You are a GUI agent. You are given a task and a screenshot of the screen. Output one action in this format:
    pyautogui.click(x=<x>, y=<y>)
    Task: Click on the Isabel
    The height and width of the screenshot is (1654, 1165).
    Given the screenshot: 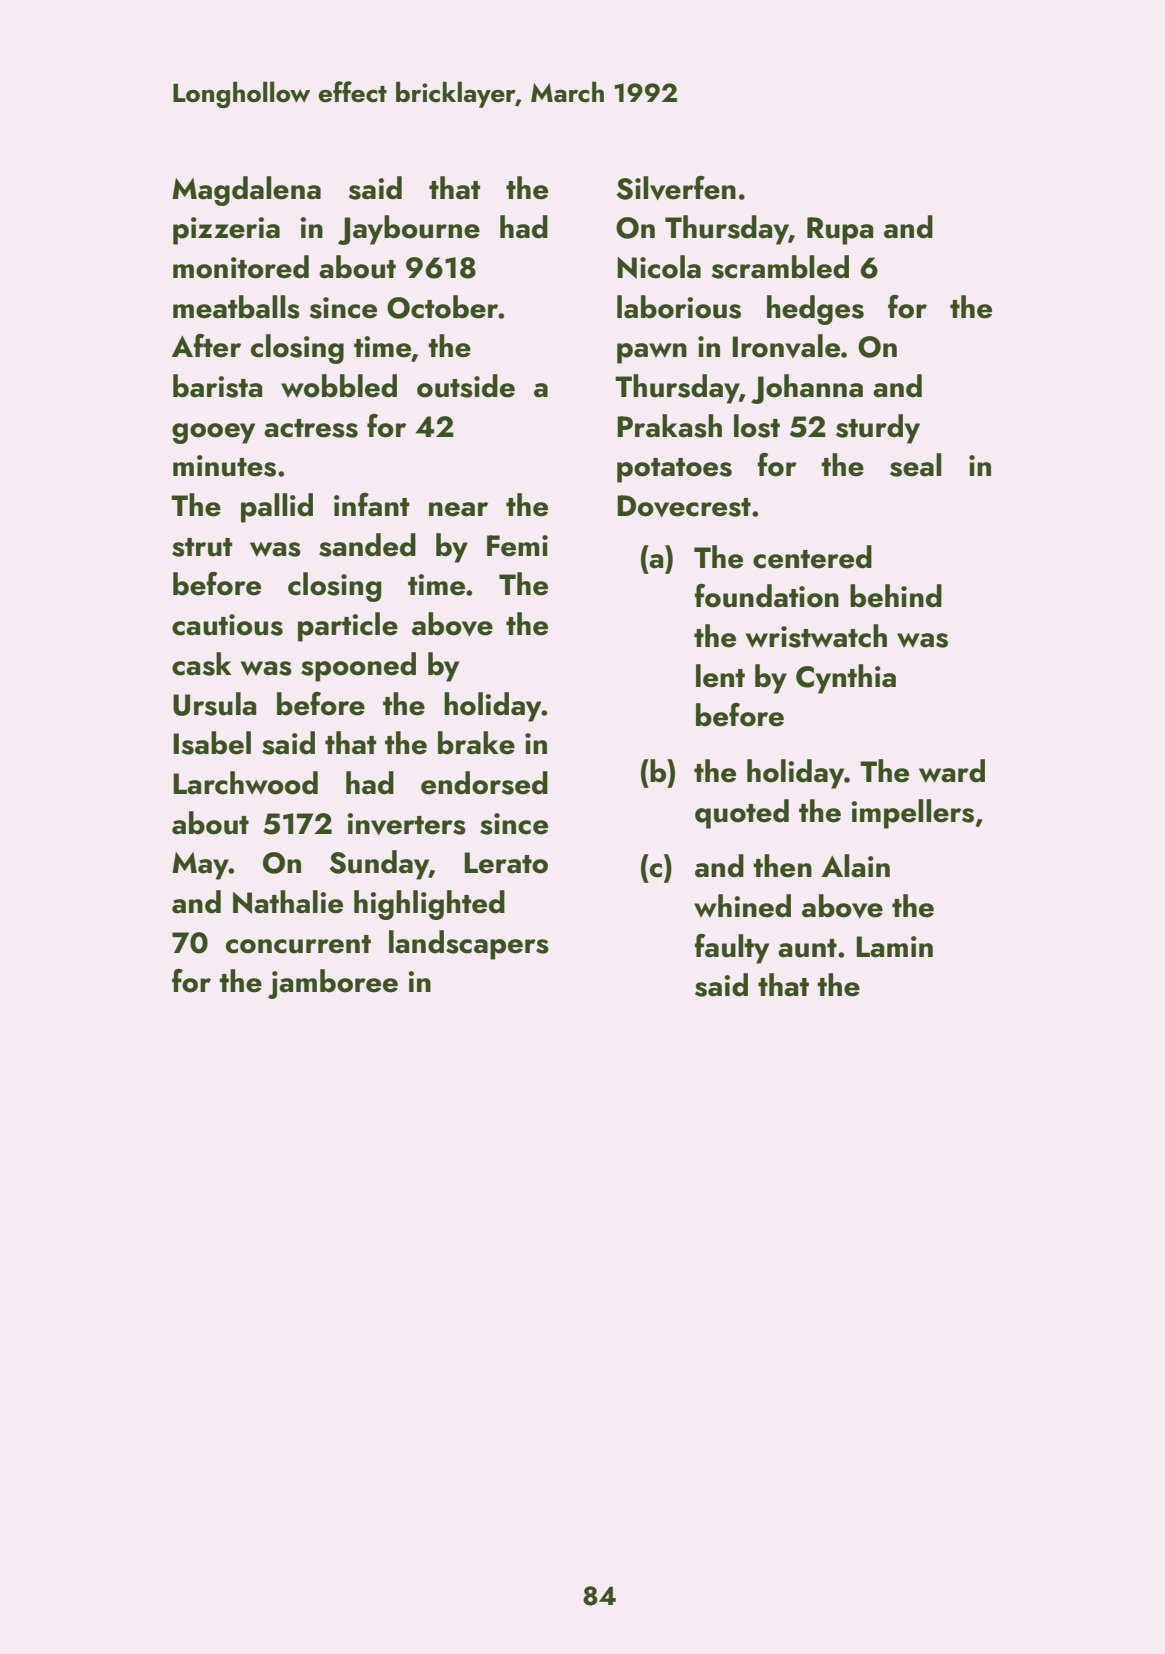 What is the action you would take?
    pyautogui.click(x=212, y=743)
